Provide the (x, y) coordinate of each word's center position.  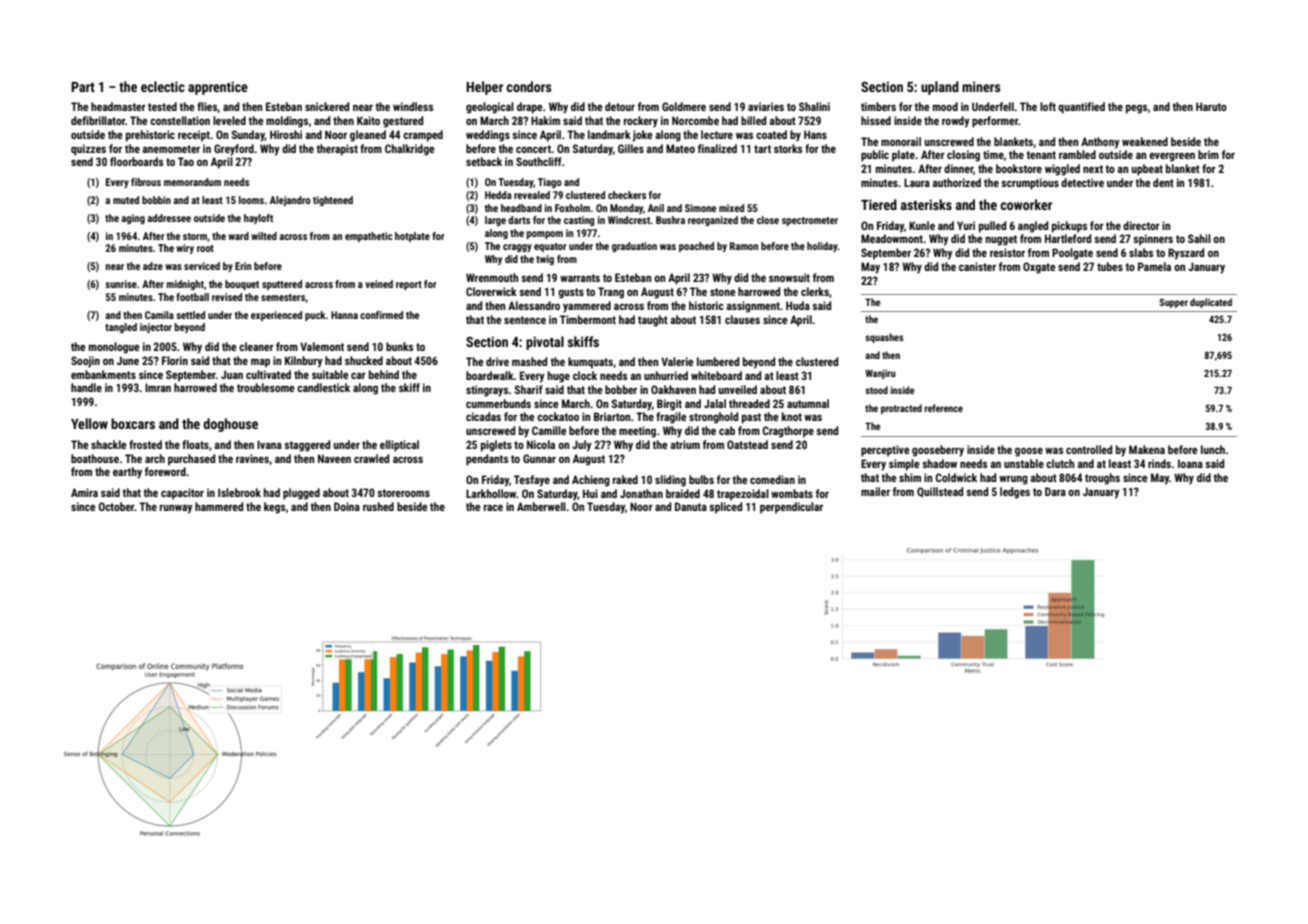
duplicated (1211, 303)
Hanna (344, 315)
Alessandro (534, 305)
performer (995, 122)
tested (162, 106)
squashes (884, 338)
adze (153, 266)
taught (653, 321)
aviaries (766, 106)
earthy (127, 473)
